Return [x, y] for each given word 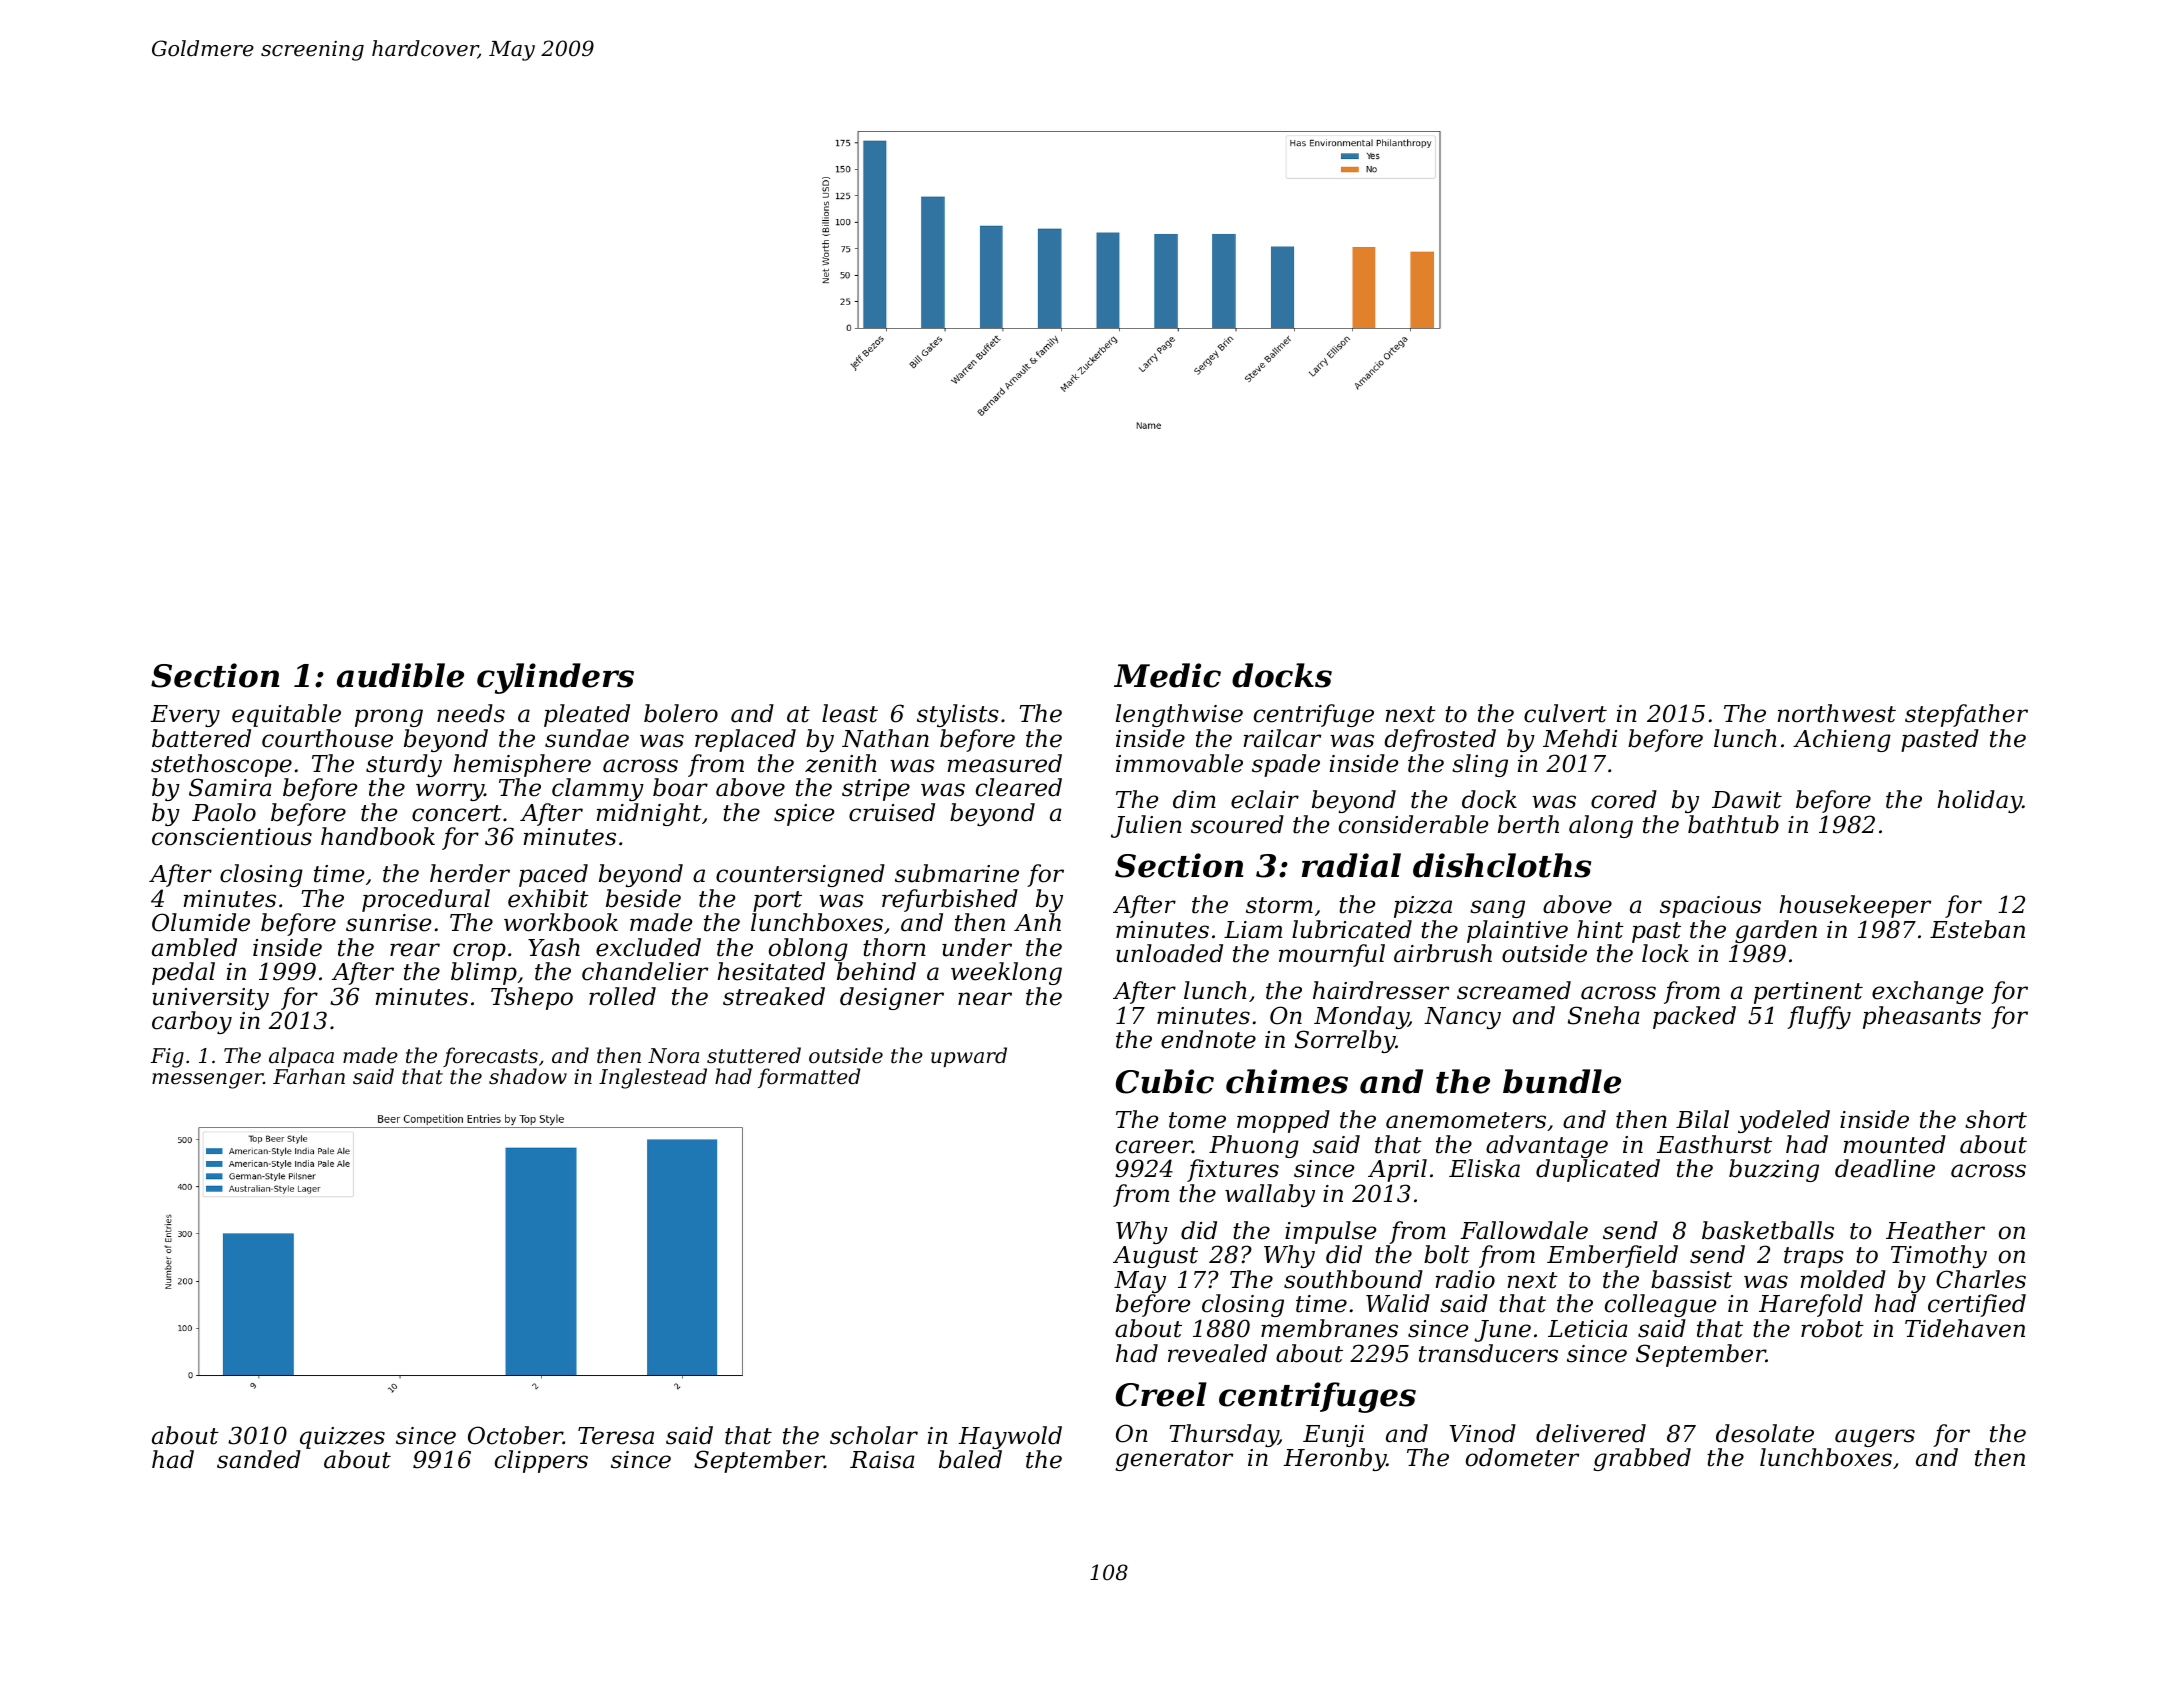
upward [969, 1057]
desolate [1765, 1433]
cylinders [555, 678]
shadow [528, 1076]
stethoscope [221, 765]
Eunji [1333, 1436]
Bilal [1702, 1119]
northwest [1837, 713]
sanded [259, 1459]
